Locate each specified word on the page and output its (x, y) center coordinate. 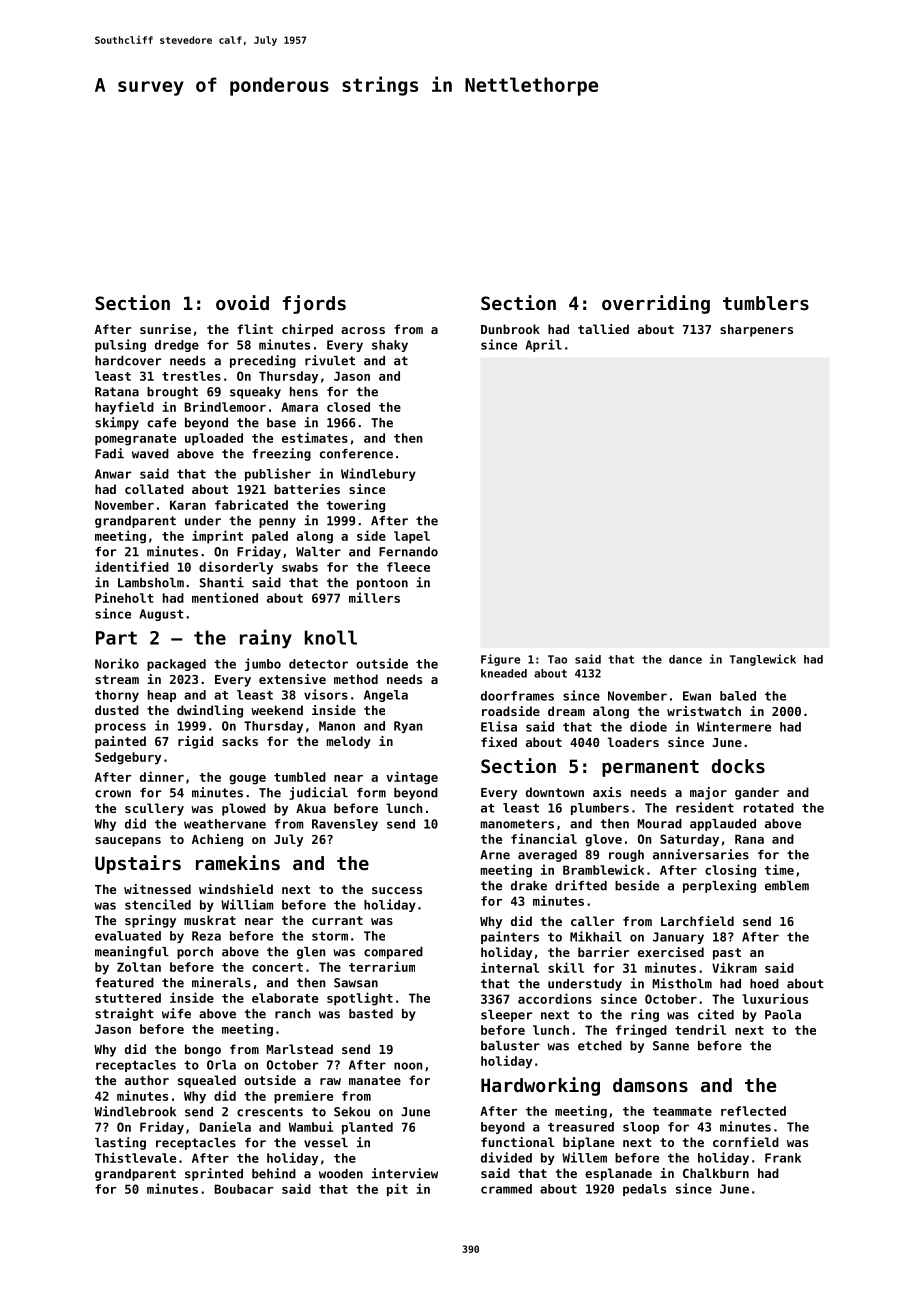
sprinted (214, 1174)
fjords (314, 304)
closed (348, 407)
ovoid (242, 302)
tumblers (766, 303)
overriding (656, 304)
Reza (206, 936)
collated (154, 489)
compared (393, 953)
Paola (783, 1015)
